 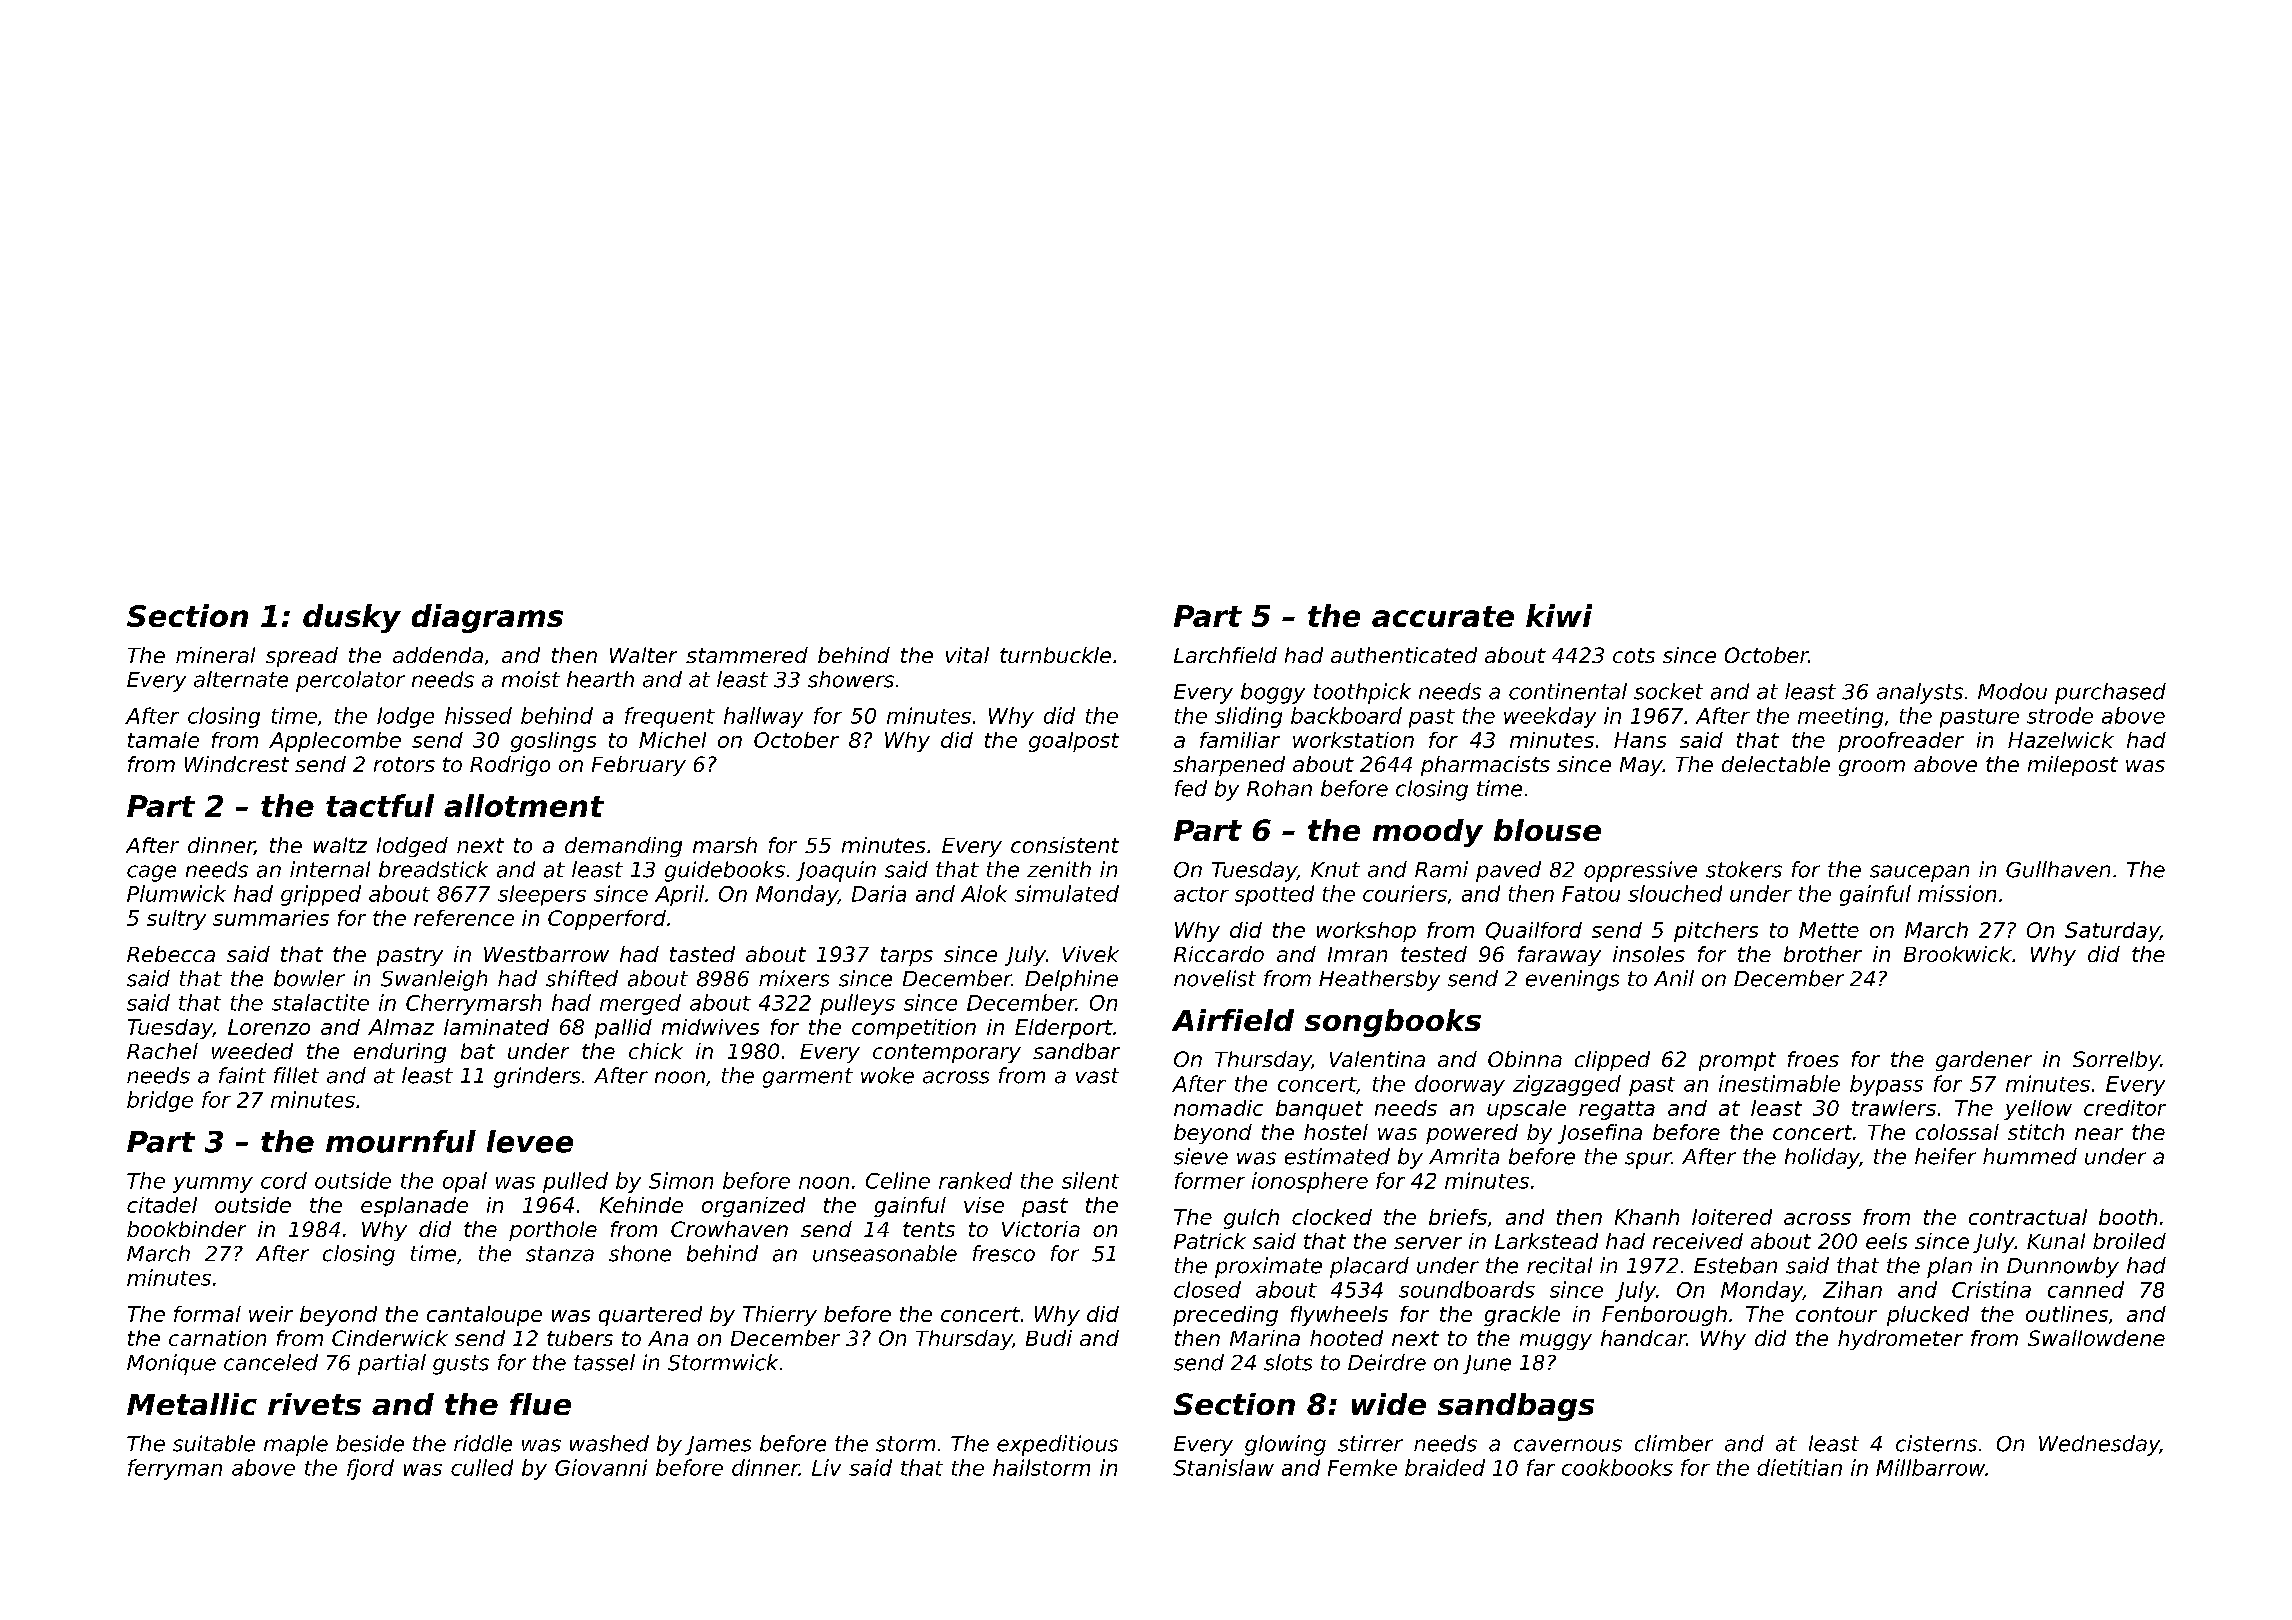 What do you see at coordinates (1547, 830) in the page?
I see `blouse` at bounding box center [1547, 830].
